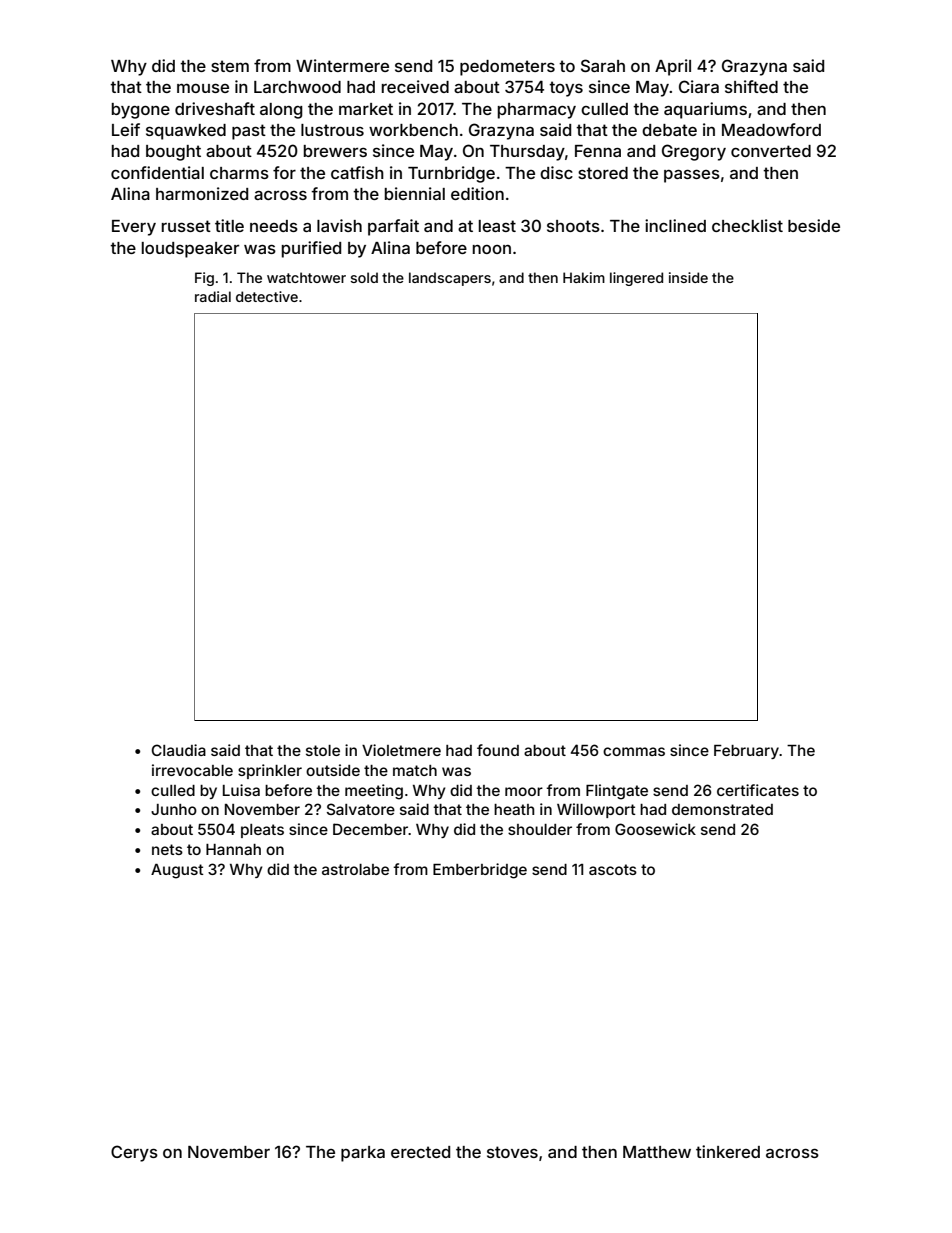 Image resolution: width=952 pixels, height=1233 pixels. What do you see at coordinates (134, 1153) in the screenshot?
I see `Cerys` at bounding box center [134, 1153].
